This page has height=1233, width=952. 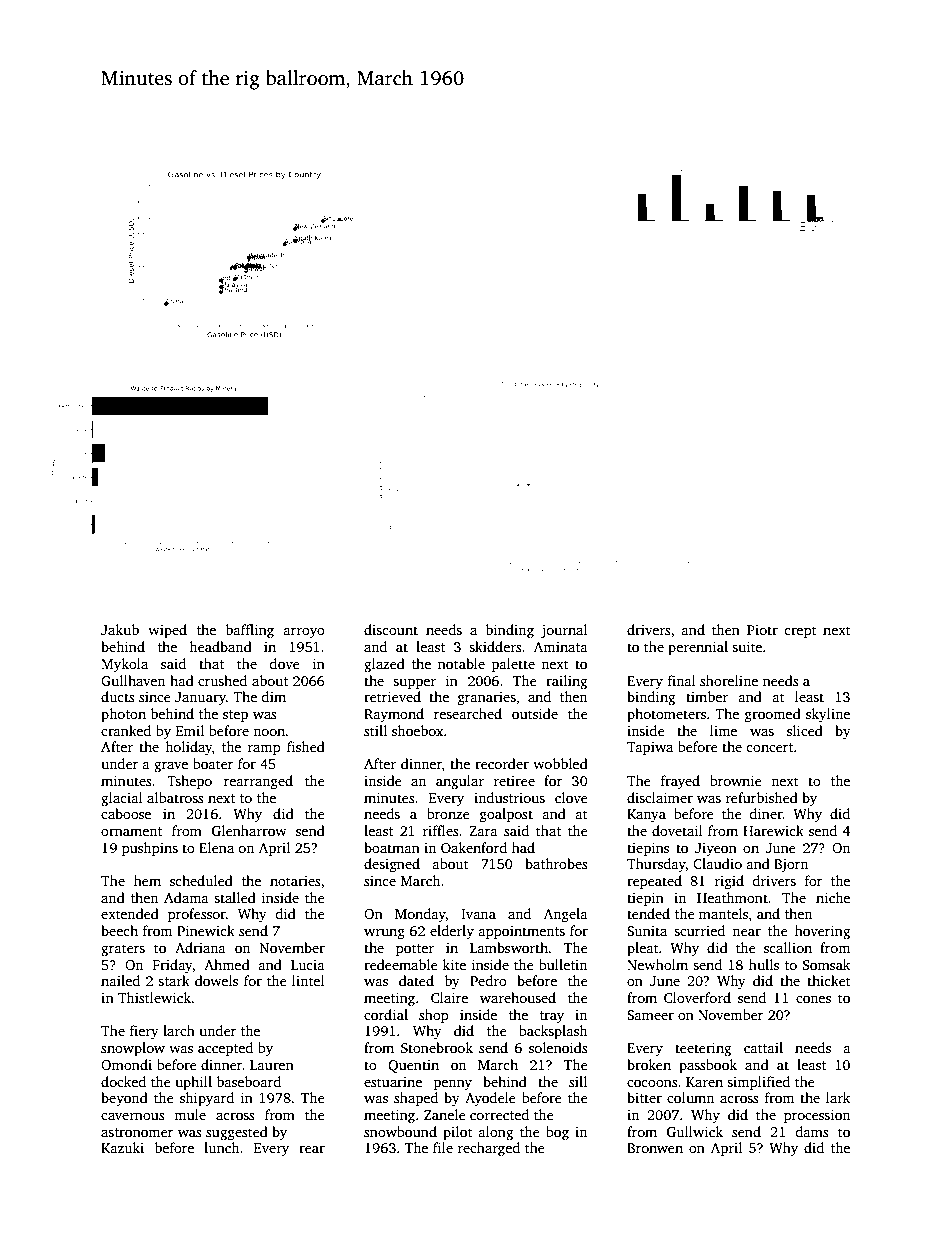 What do you see at coordinates (478, 914) in the page?
I see `Ivana` at bounding box center [478, 914].
